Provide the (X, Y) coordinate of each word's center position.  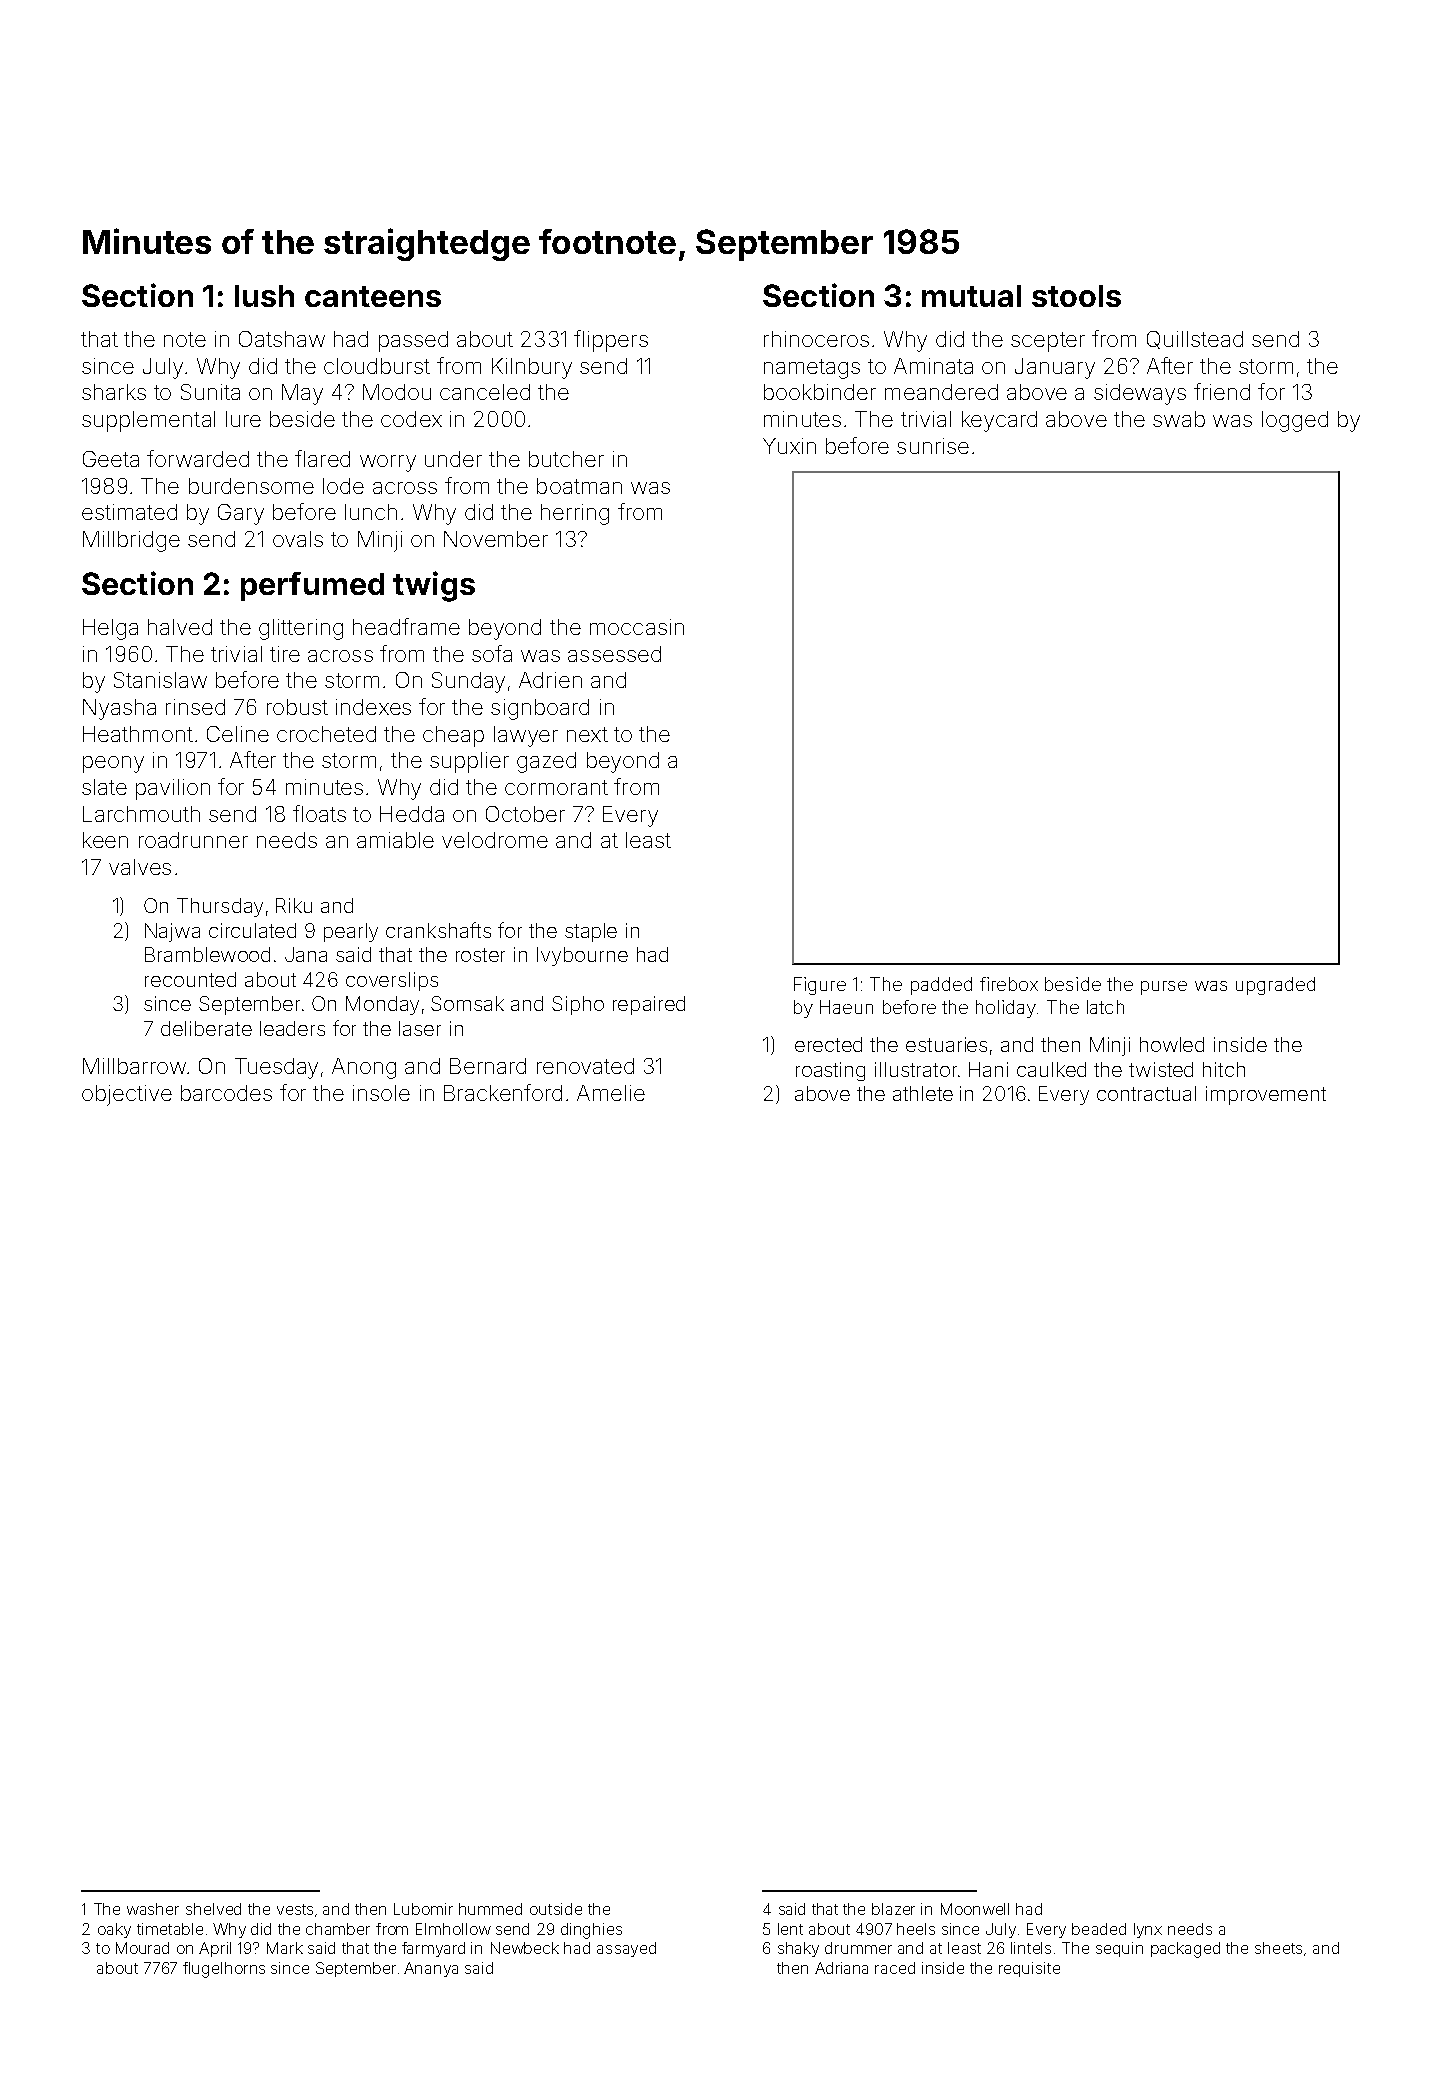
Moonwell (975, 1909)
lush (264, 296)
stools (1076, 296)
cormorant (556, 787)
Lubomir (423, 1909)
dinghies (591, 1931)
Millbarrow (134, 1066)
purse (1164, 988)
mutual (971, 296)
